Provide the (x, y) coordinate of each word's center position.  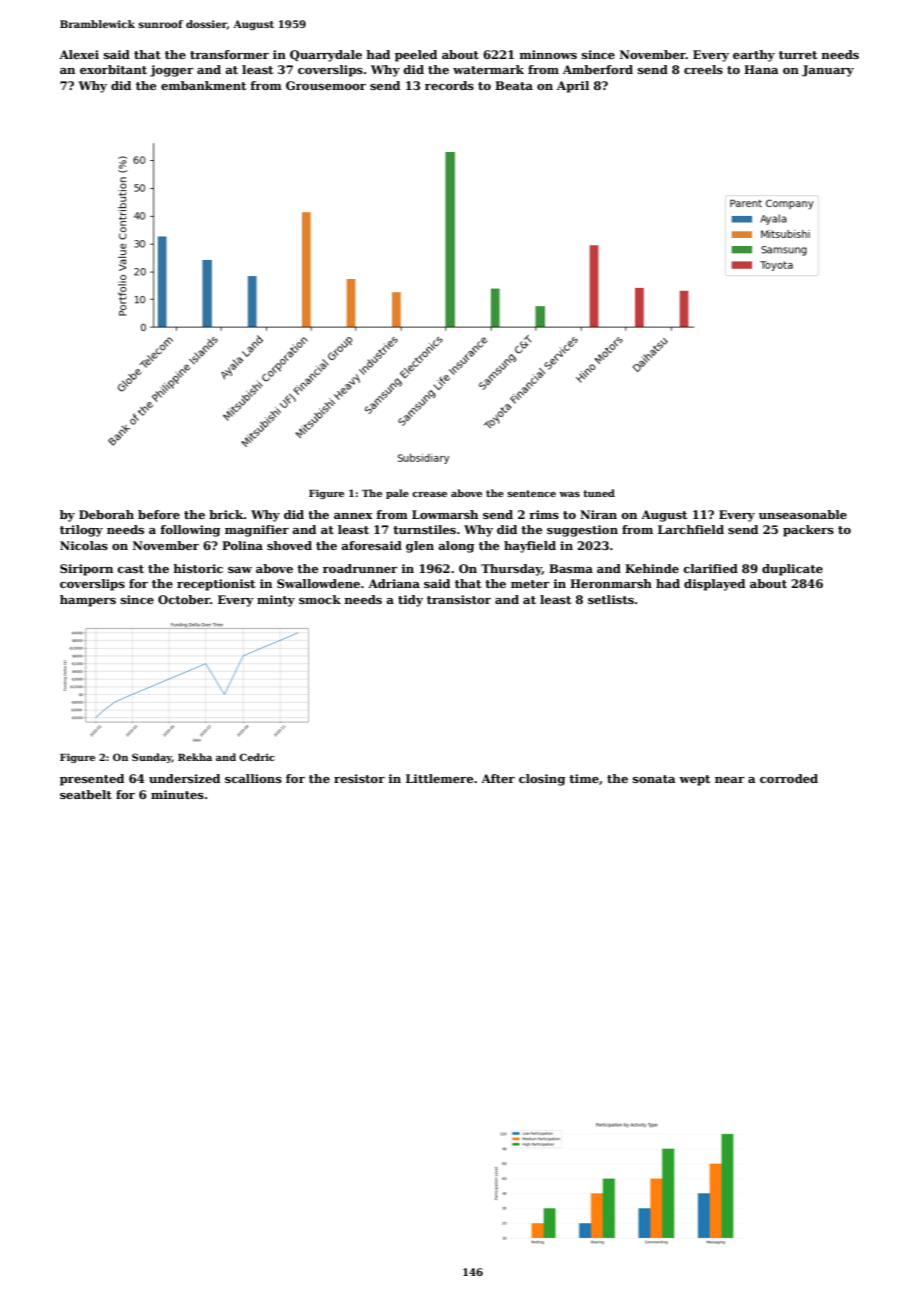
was (569, 494)
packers (808, 531)
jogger (172, 71)
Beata (514, 85)
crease (429, 494)
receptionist (216, 585)
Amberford (598, 69)
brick (226, 514)
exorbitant (113, 69)
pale (397, 494)
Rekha (195, 757)
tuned (599, 493)
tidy (410, 601)
